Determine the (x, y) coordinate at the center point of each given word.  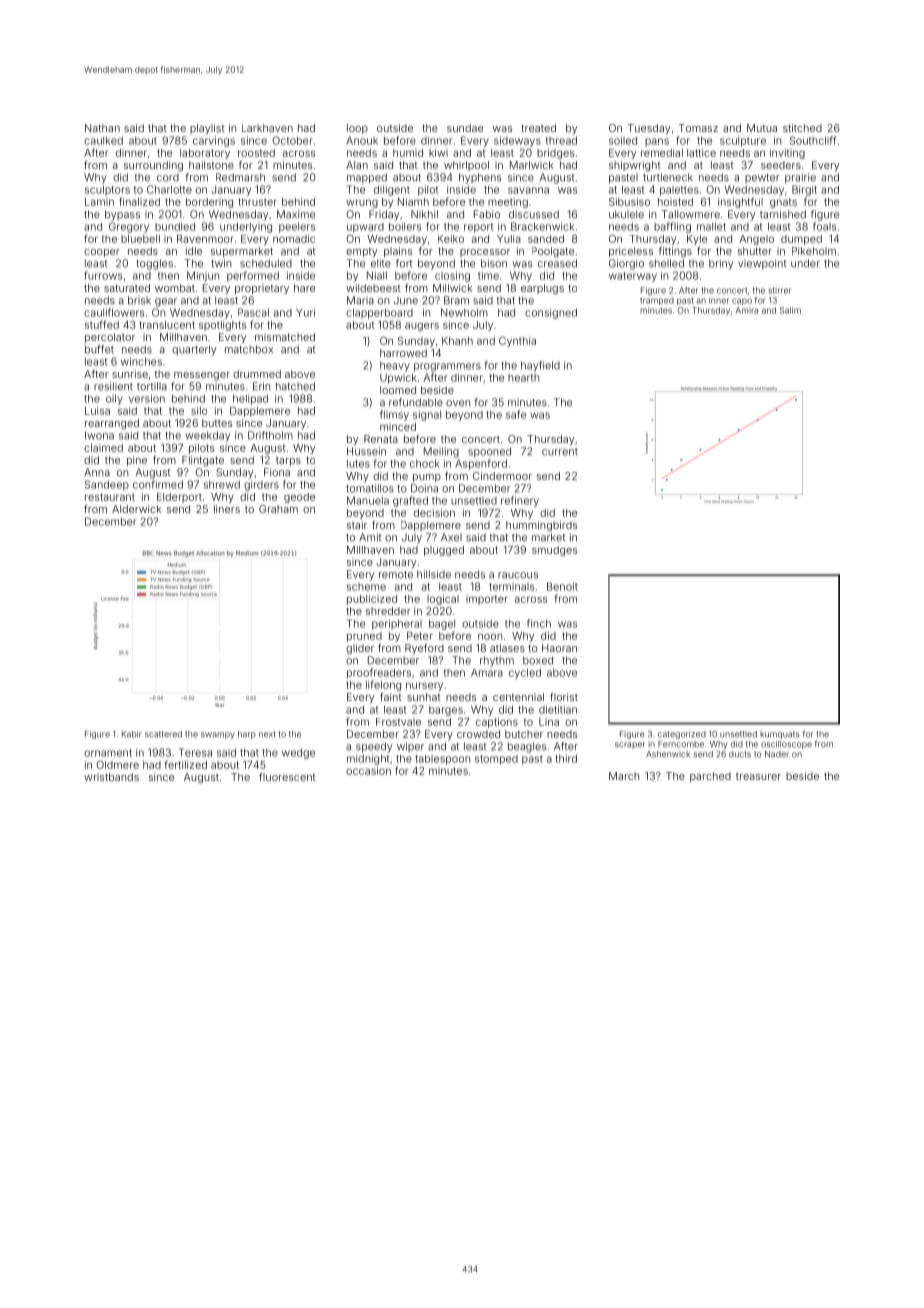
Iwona (99, 435)
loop (357, 129)
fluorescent (287, 777)
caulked (103, 140)
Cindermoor (502, 476)
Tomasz (698, 128)
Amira (747, 310)
